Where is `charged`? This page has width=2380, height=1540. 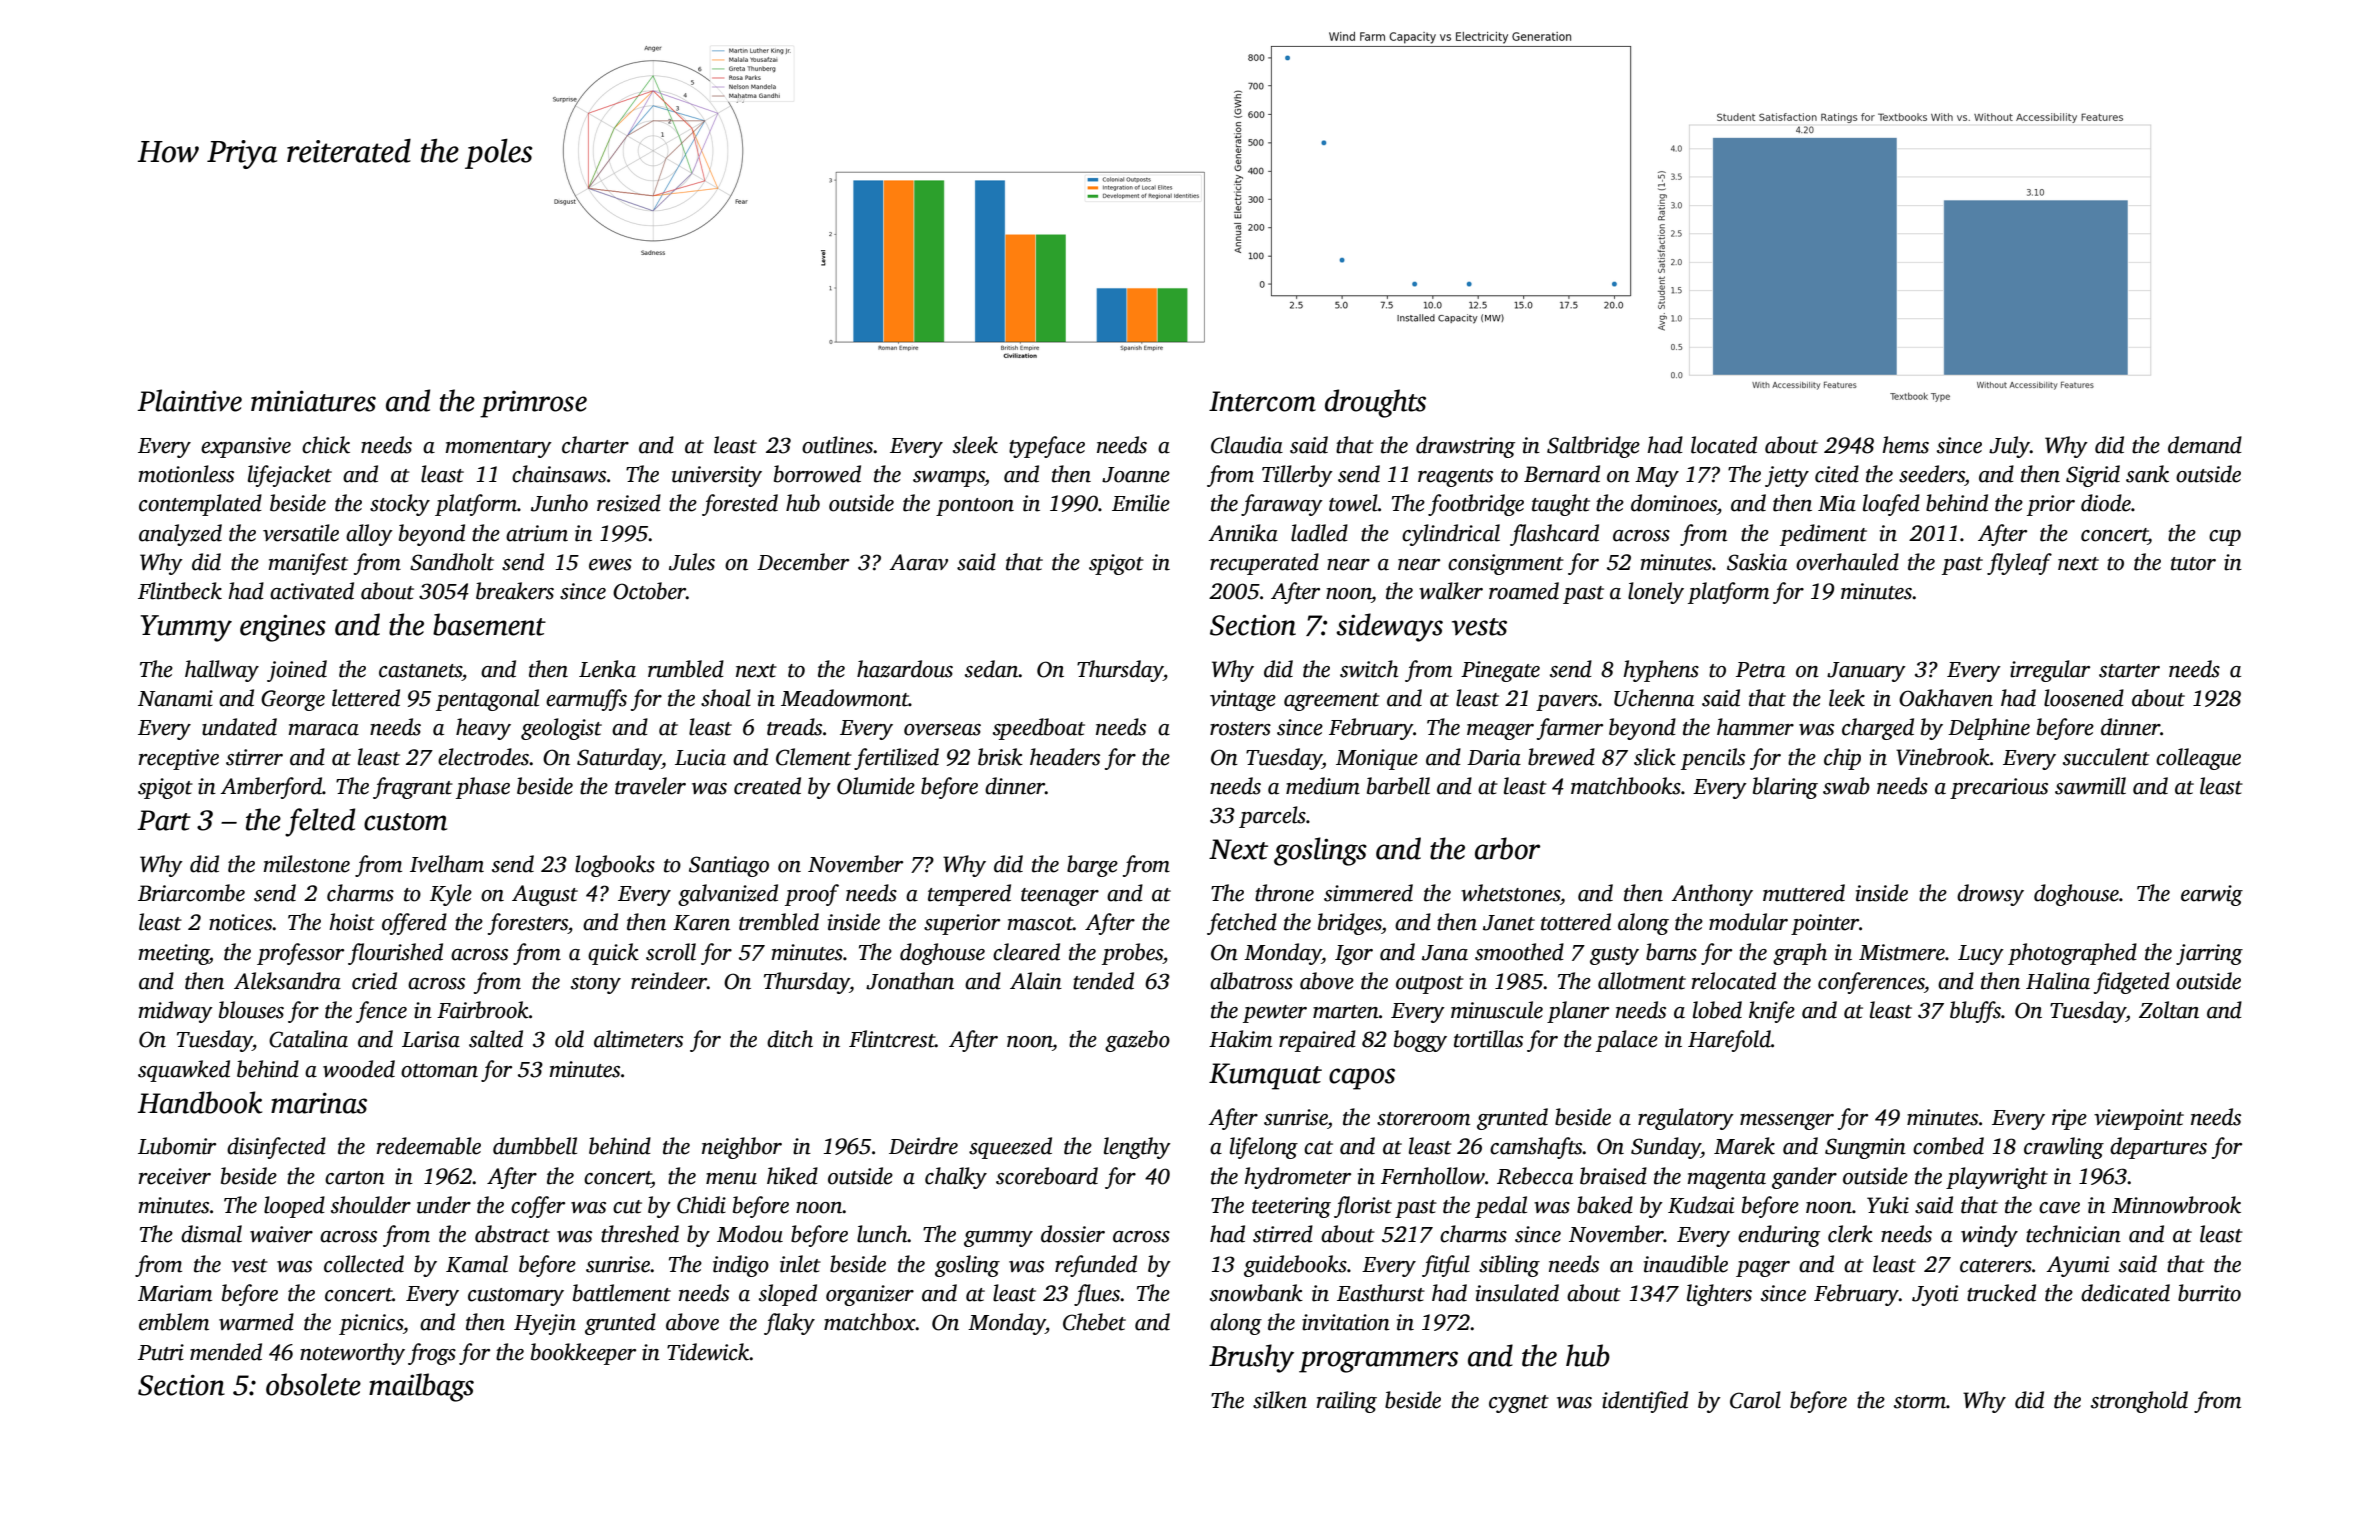
charged is located at coordinates (1878, 729).
